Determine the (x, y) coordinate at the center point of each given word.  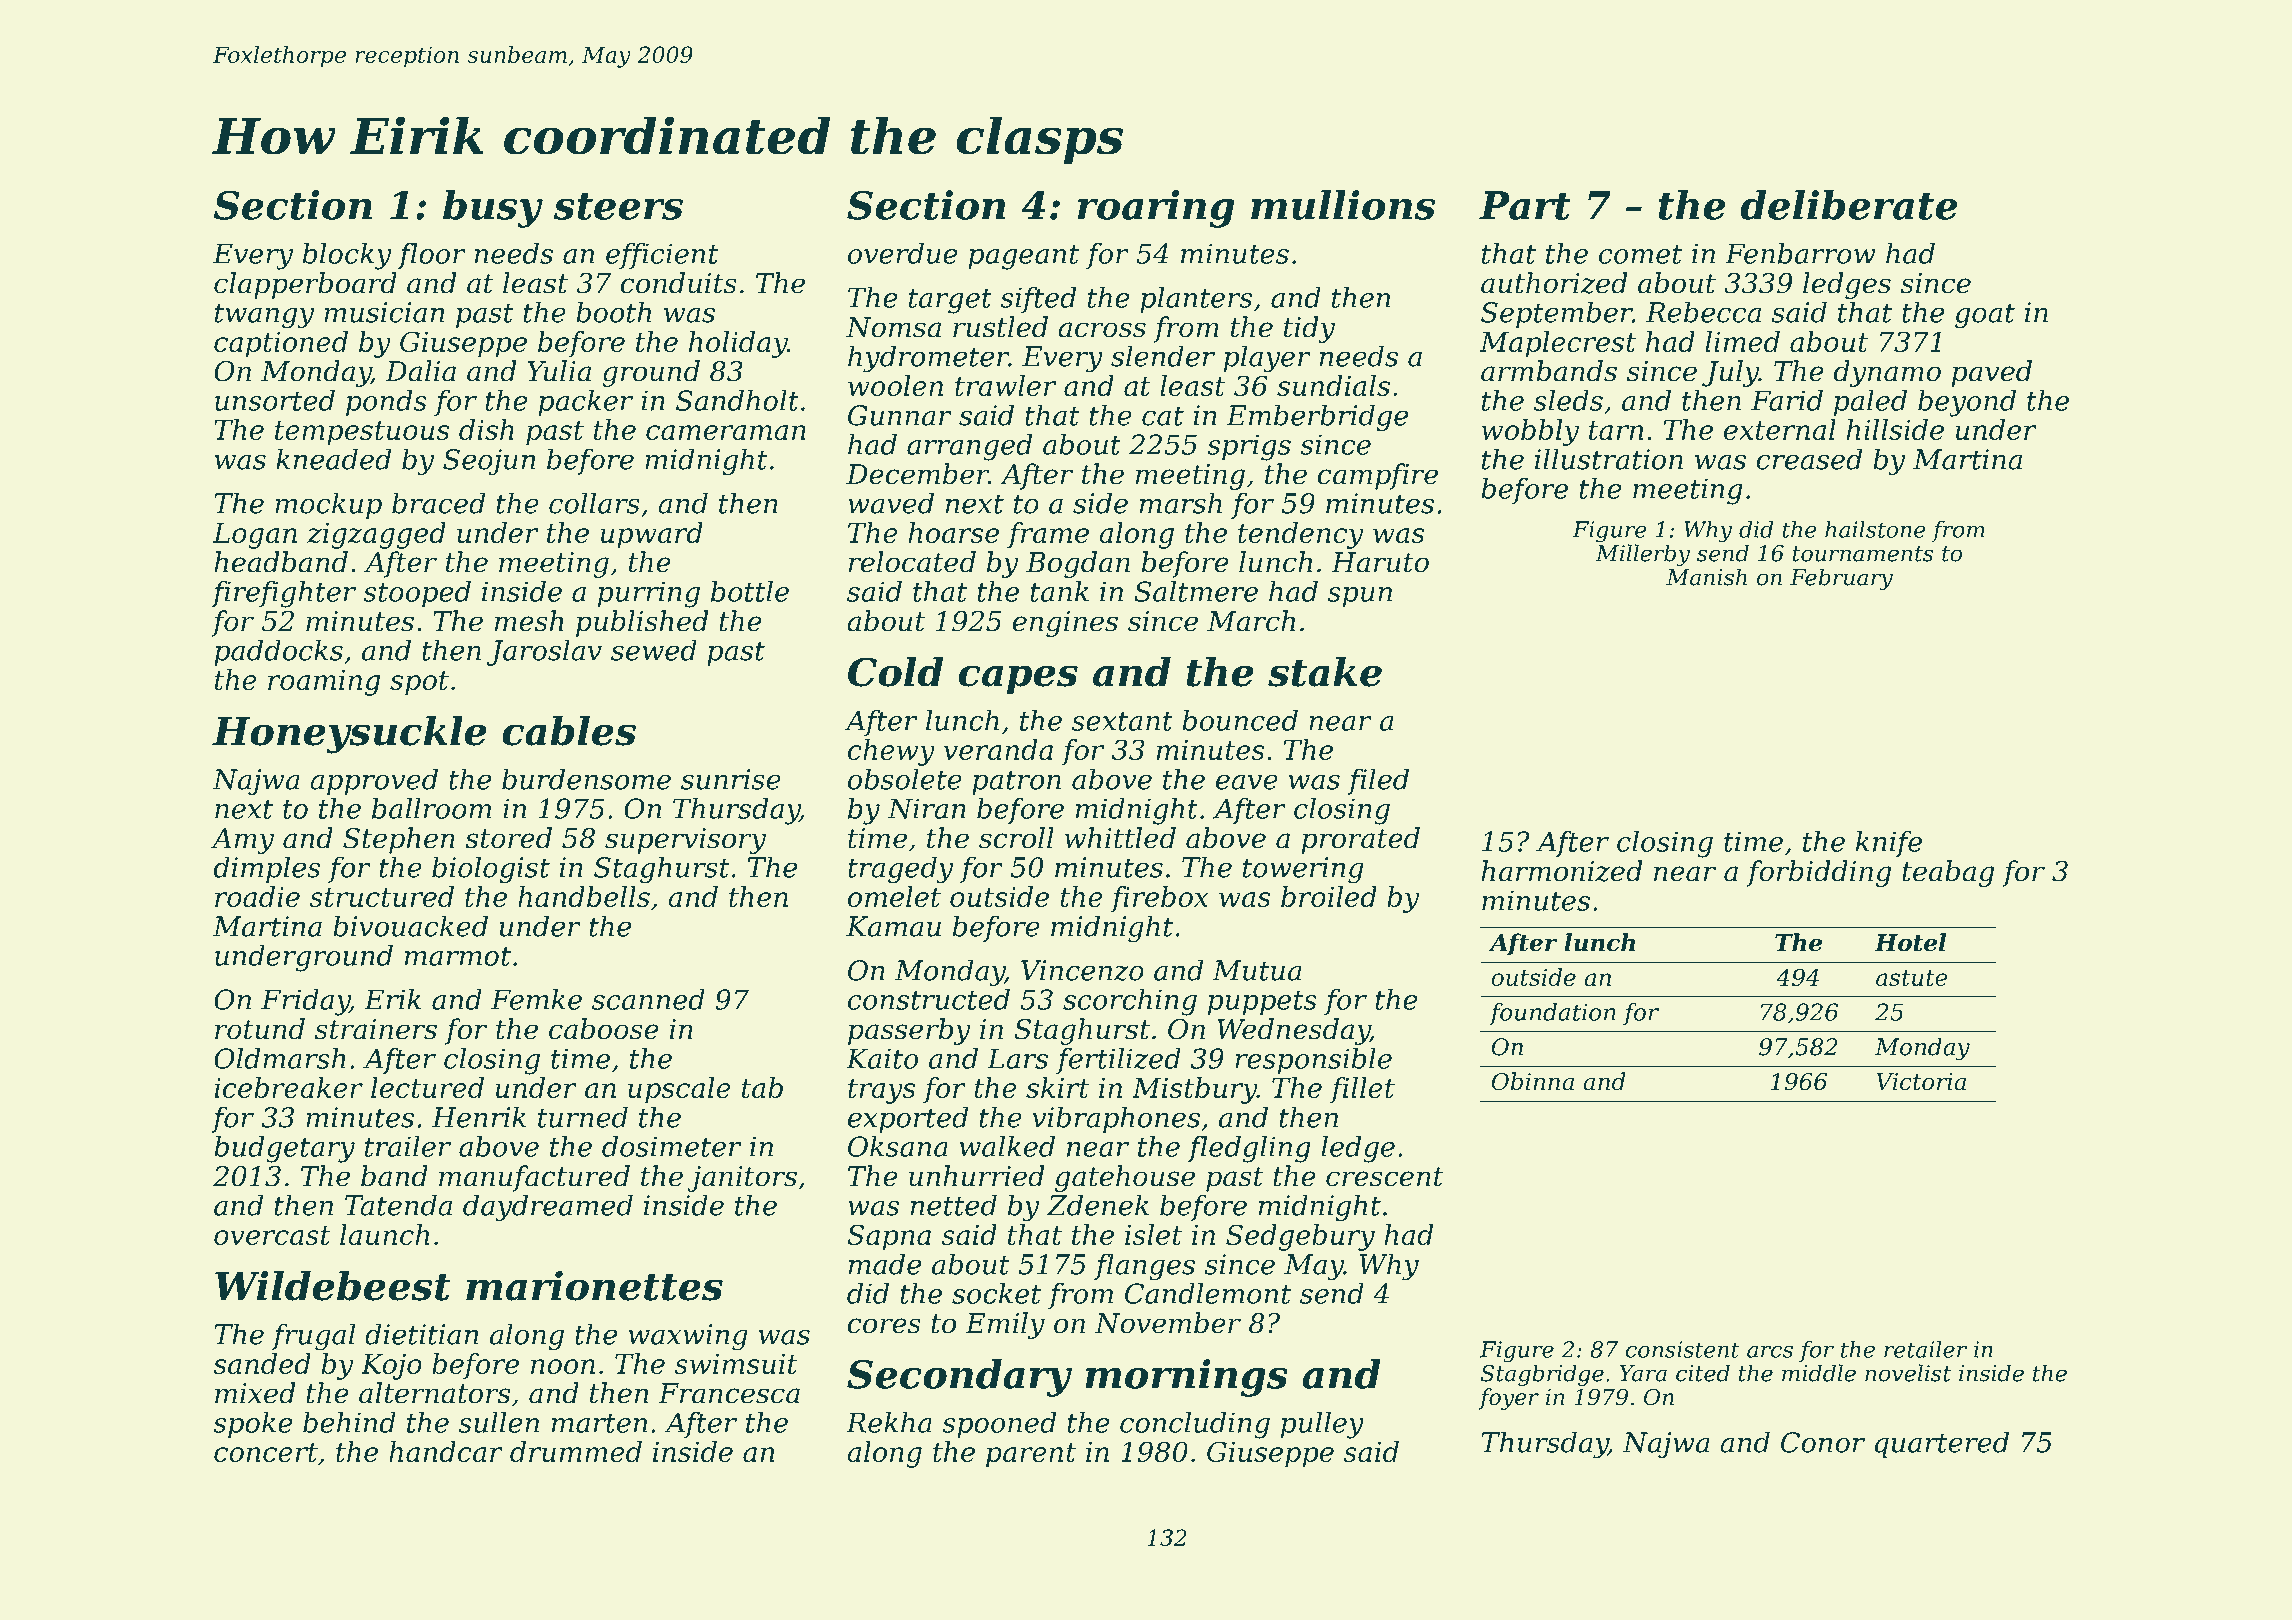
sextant (1122, 721)
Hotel (1910, 942)
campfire (1378, 476)
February (1841, 579)
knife (1889, 844)
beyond (1967, 403)
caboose (604, 1029)
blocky (347, 256)
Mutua (1257, 970)
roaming (324, 683)
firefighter (283, 594)
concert (266, 1452)
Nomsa (893, 327)
